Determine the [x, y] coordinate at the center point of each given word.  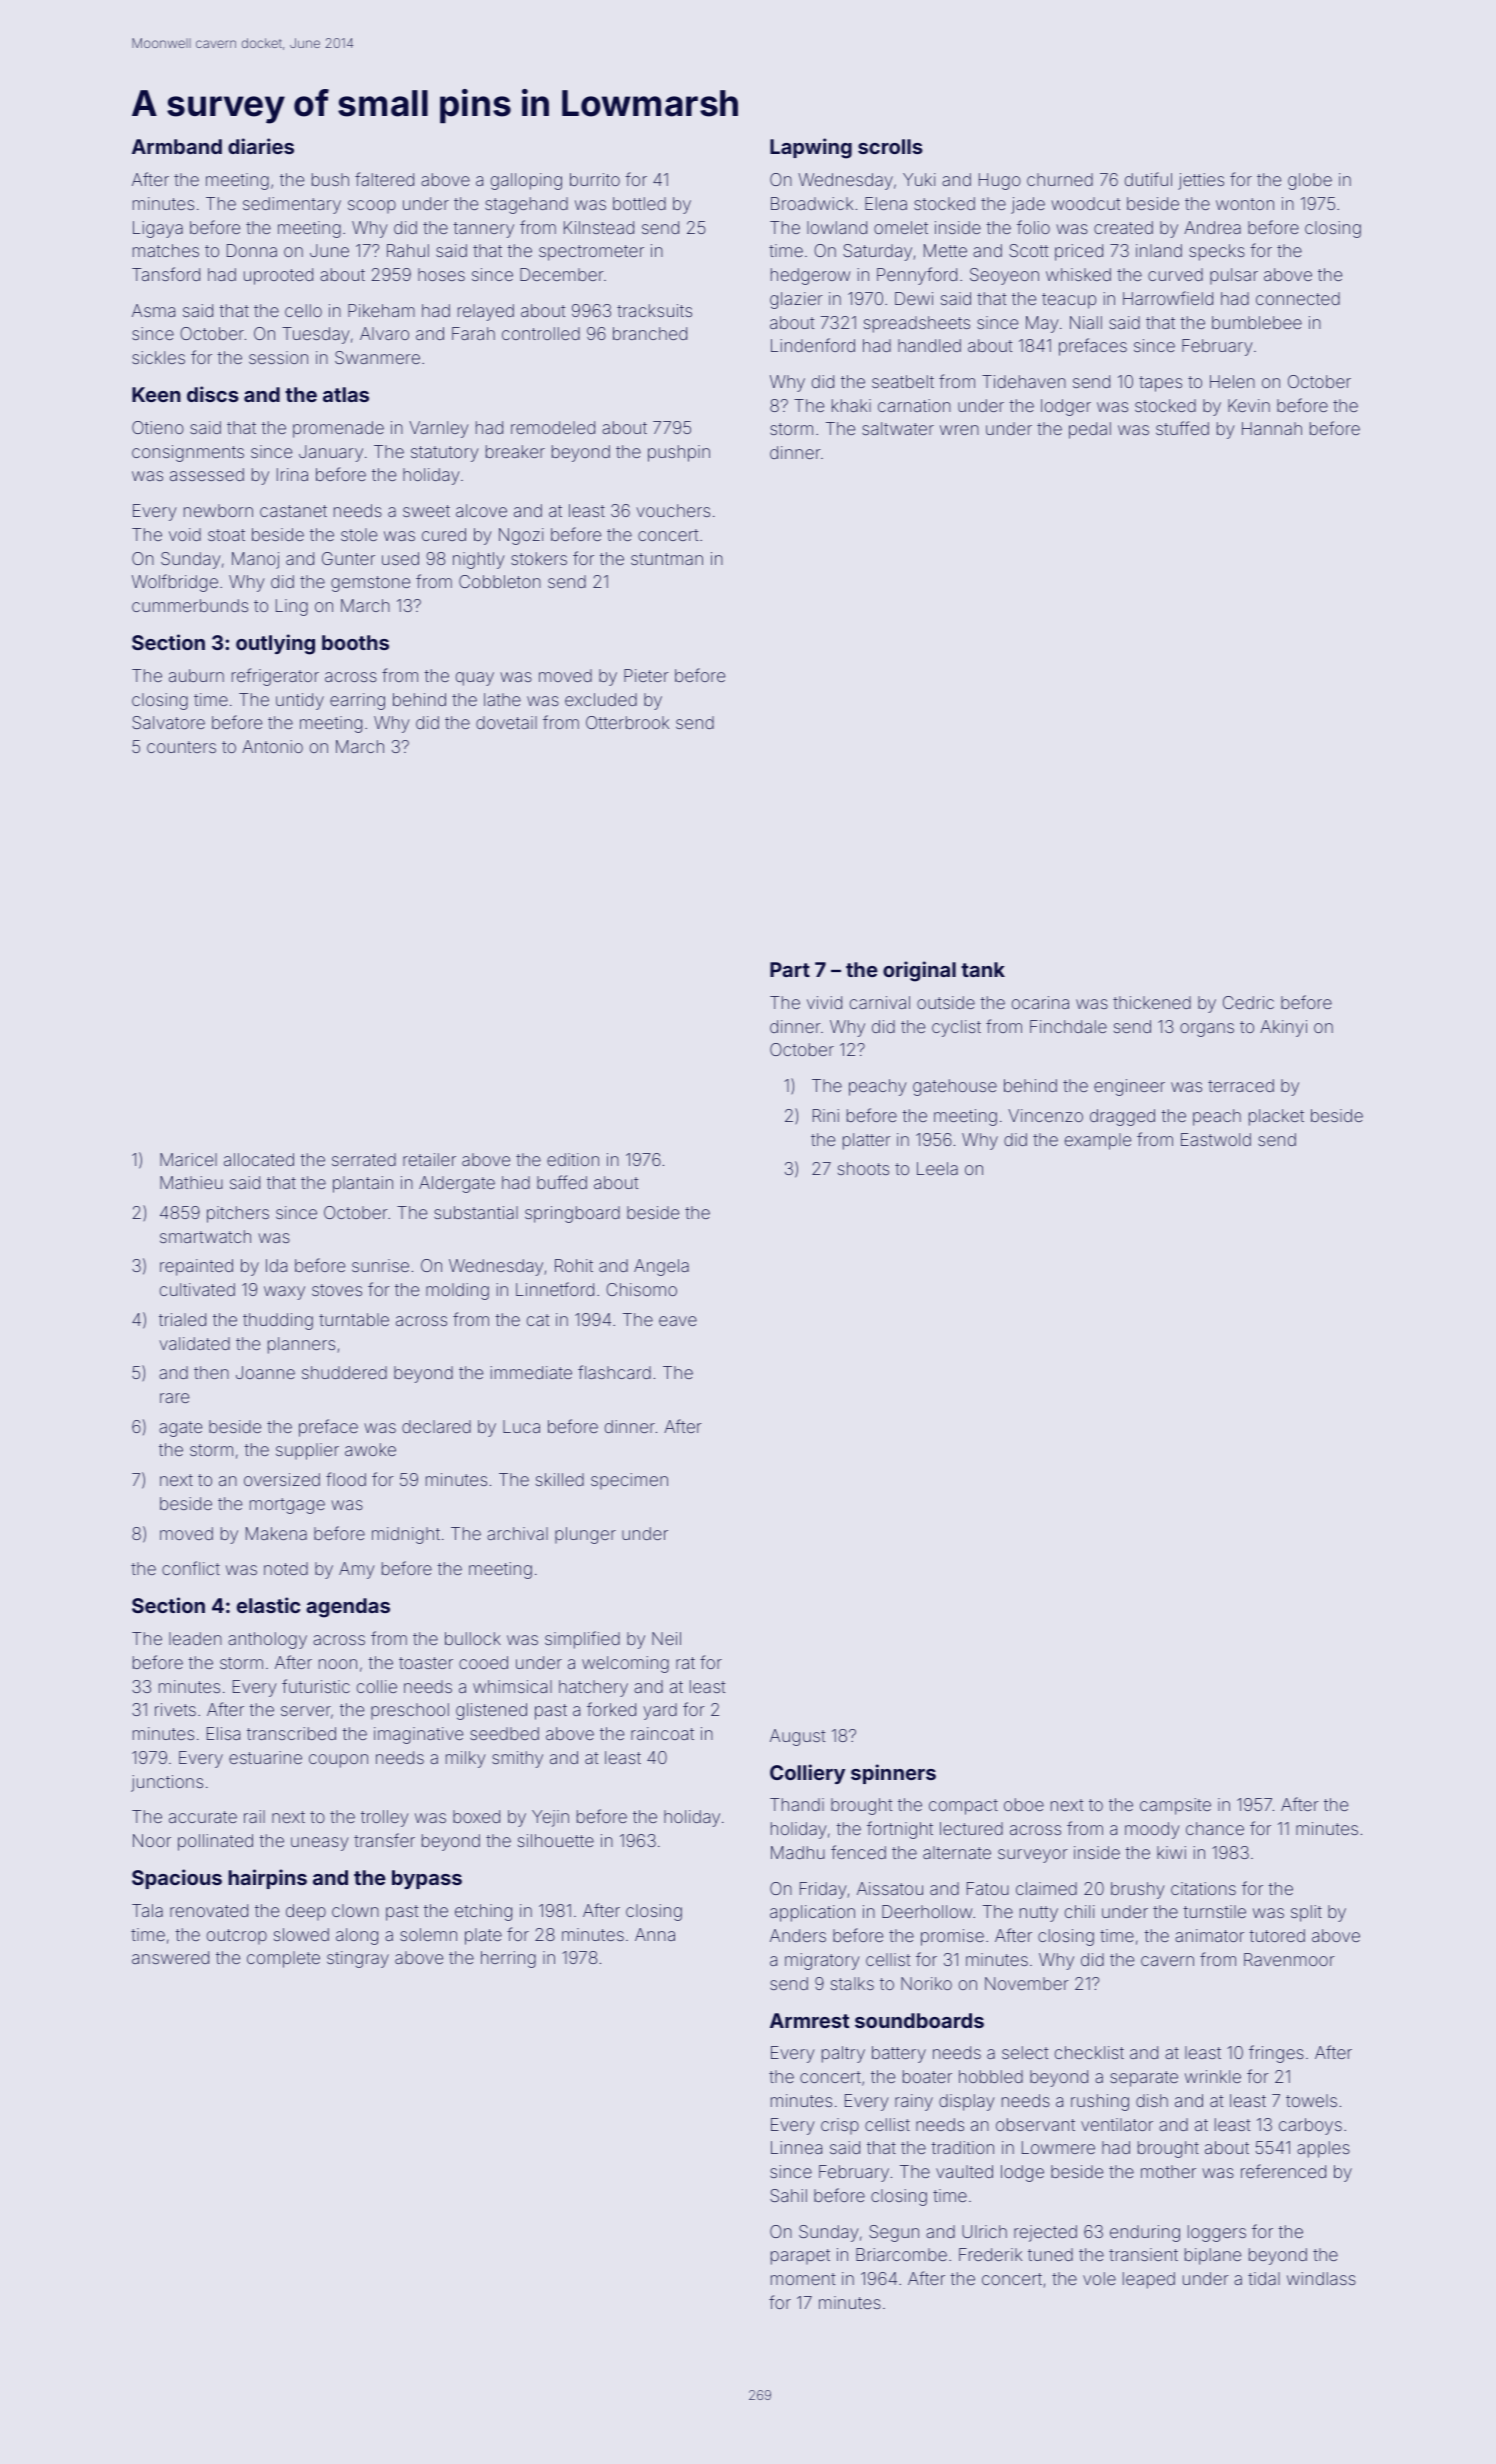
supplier [307, 1451]
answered [170, 1957]
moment [803, 2279]
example [1098, 1141]
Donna [252, 250]
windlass [1321, 2278]
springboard [572, 1214]
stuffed [1182, 428]
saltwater [898, 428]
